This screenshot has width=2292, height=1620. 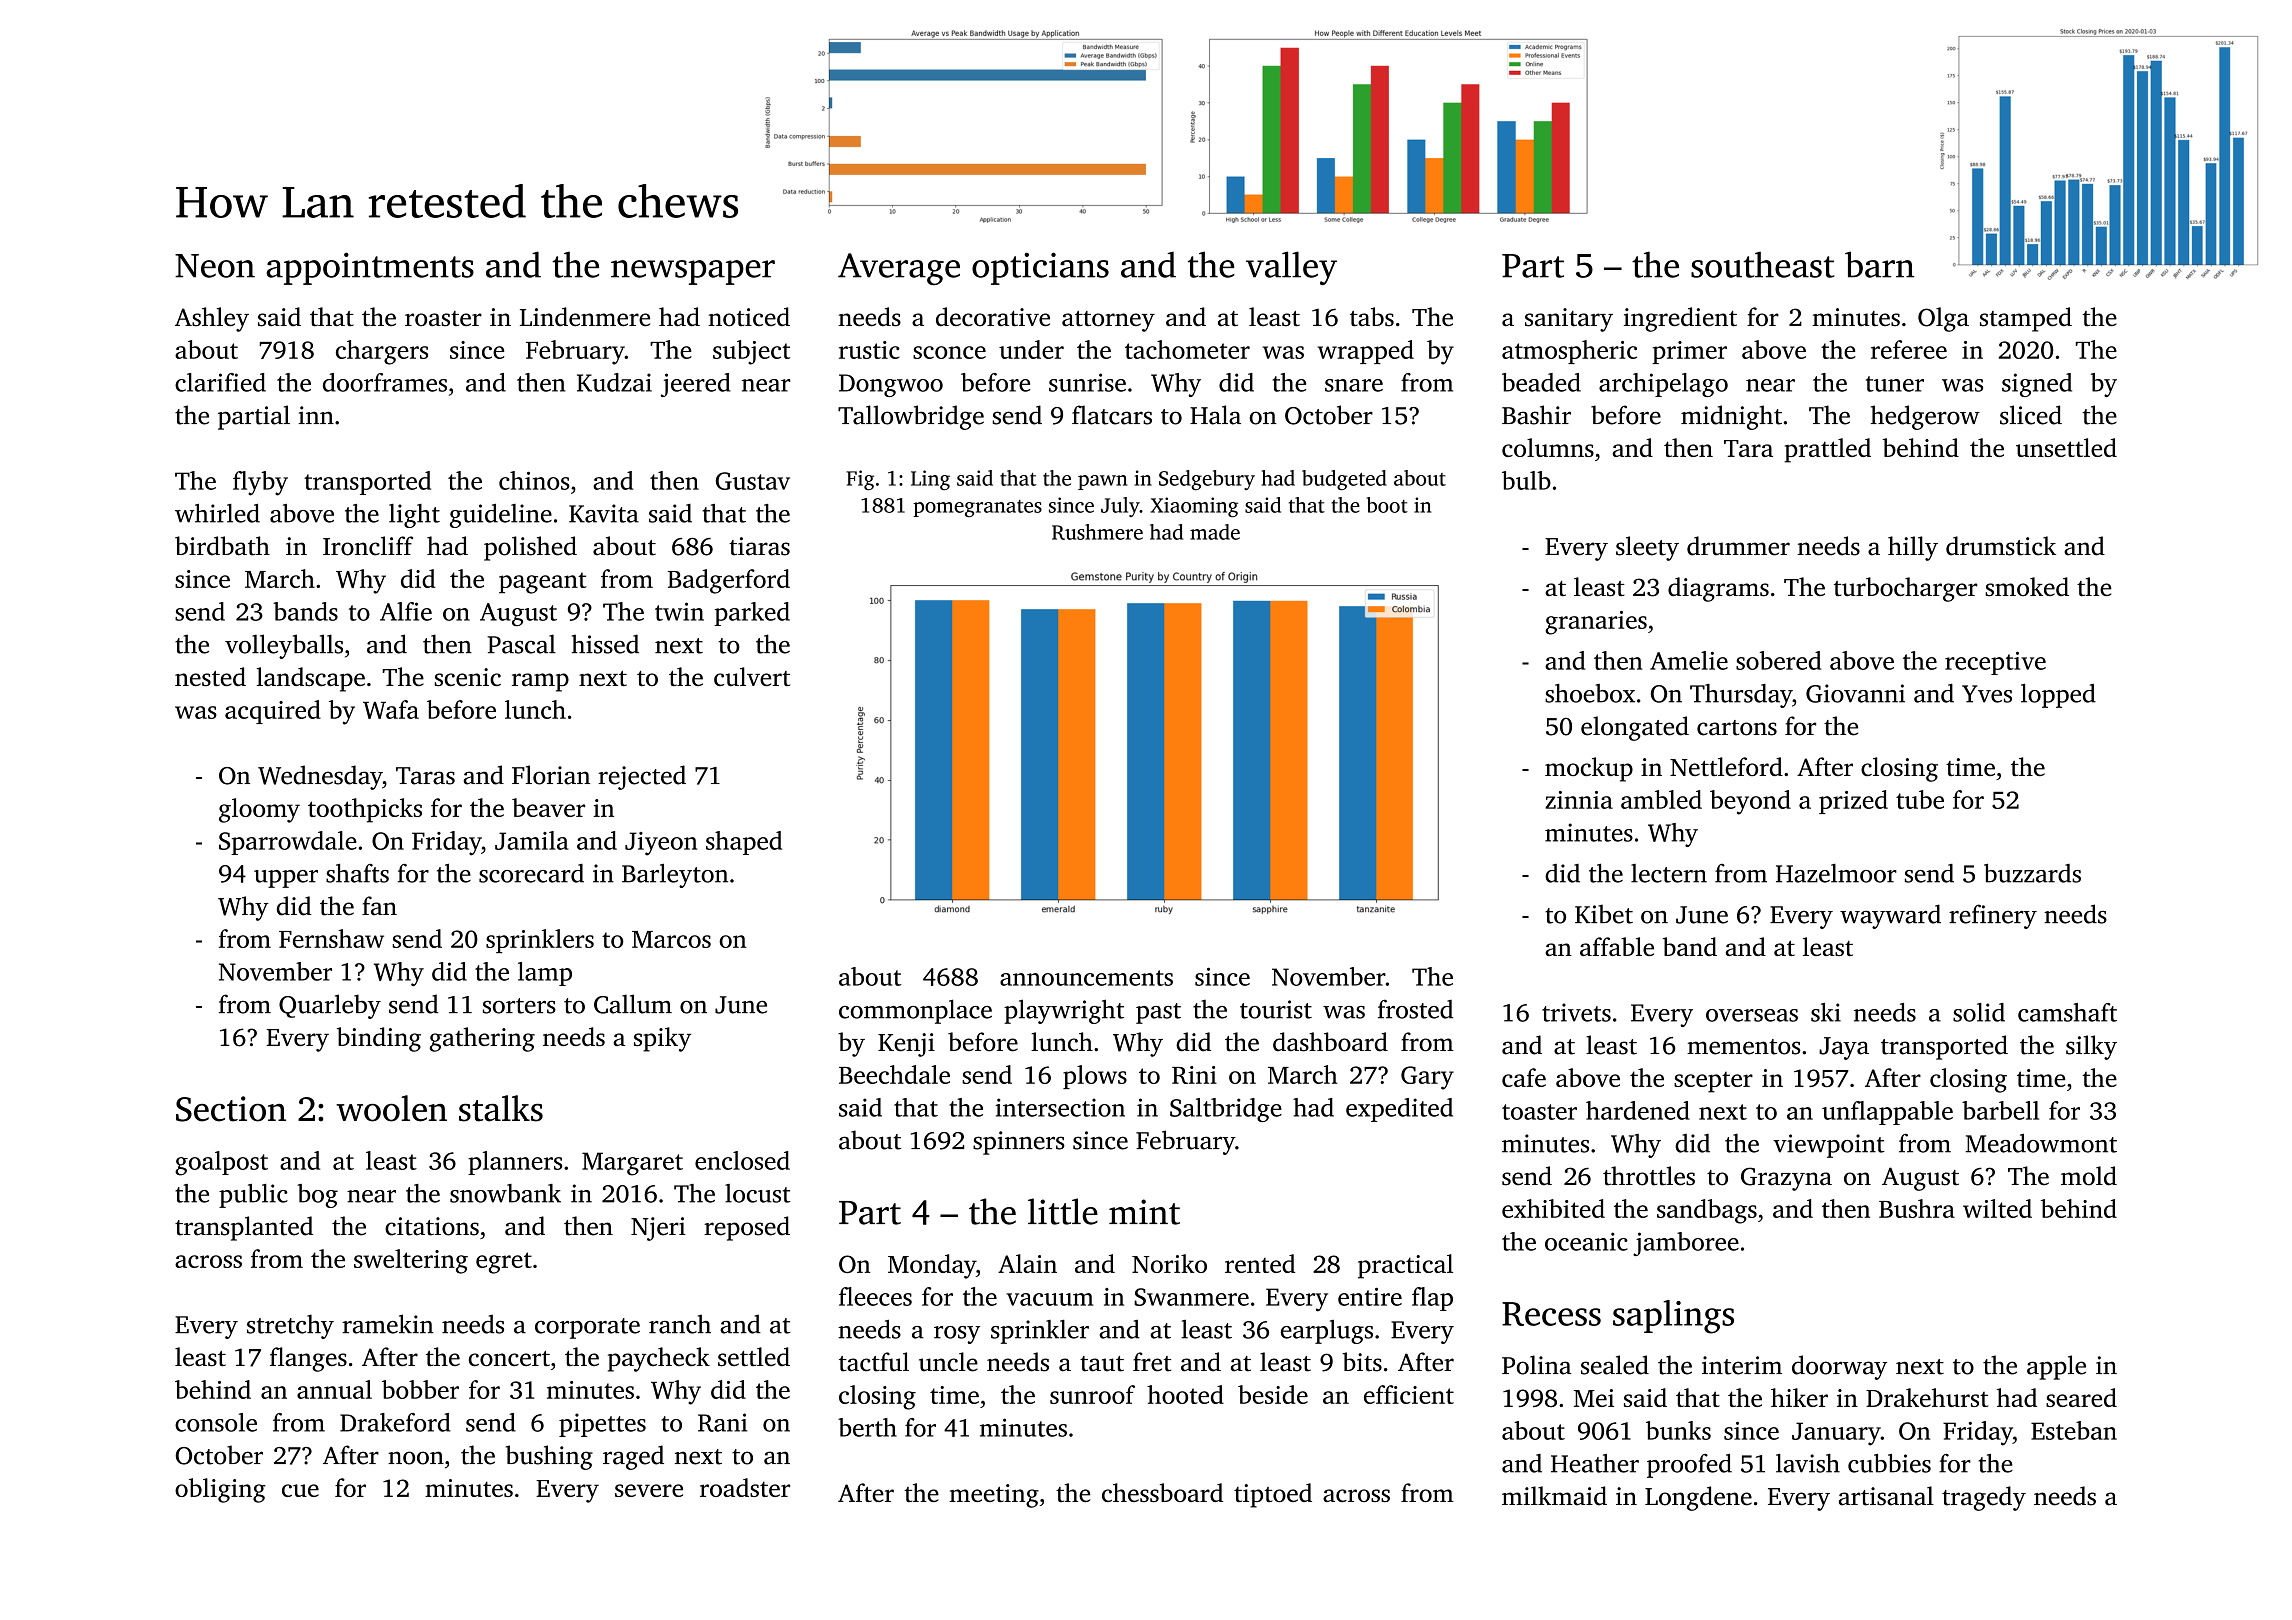 I want to click on Esteban, so click(x=2074, y=1430).
